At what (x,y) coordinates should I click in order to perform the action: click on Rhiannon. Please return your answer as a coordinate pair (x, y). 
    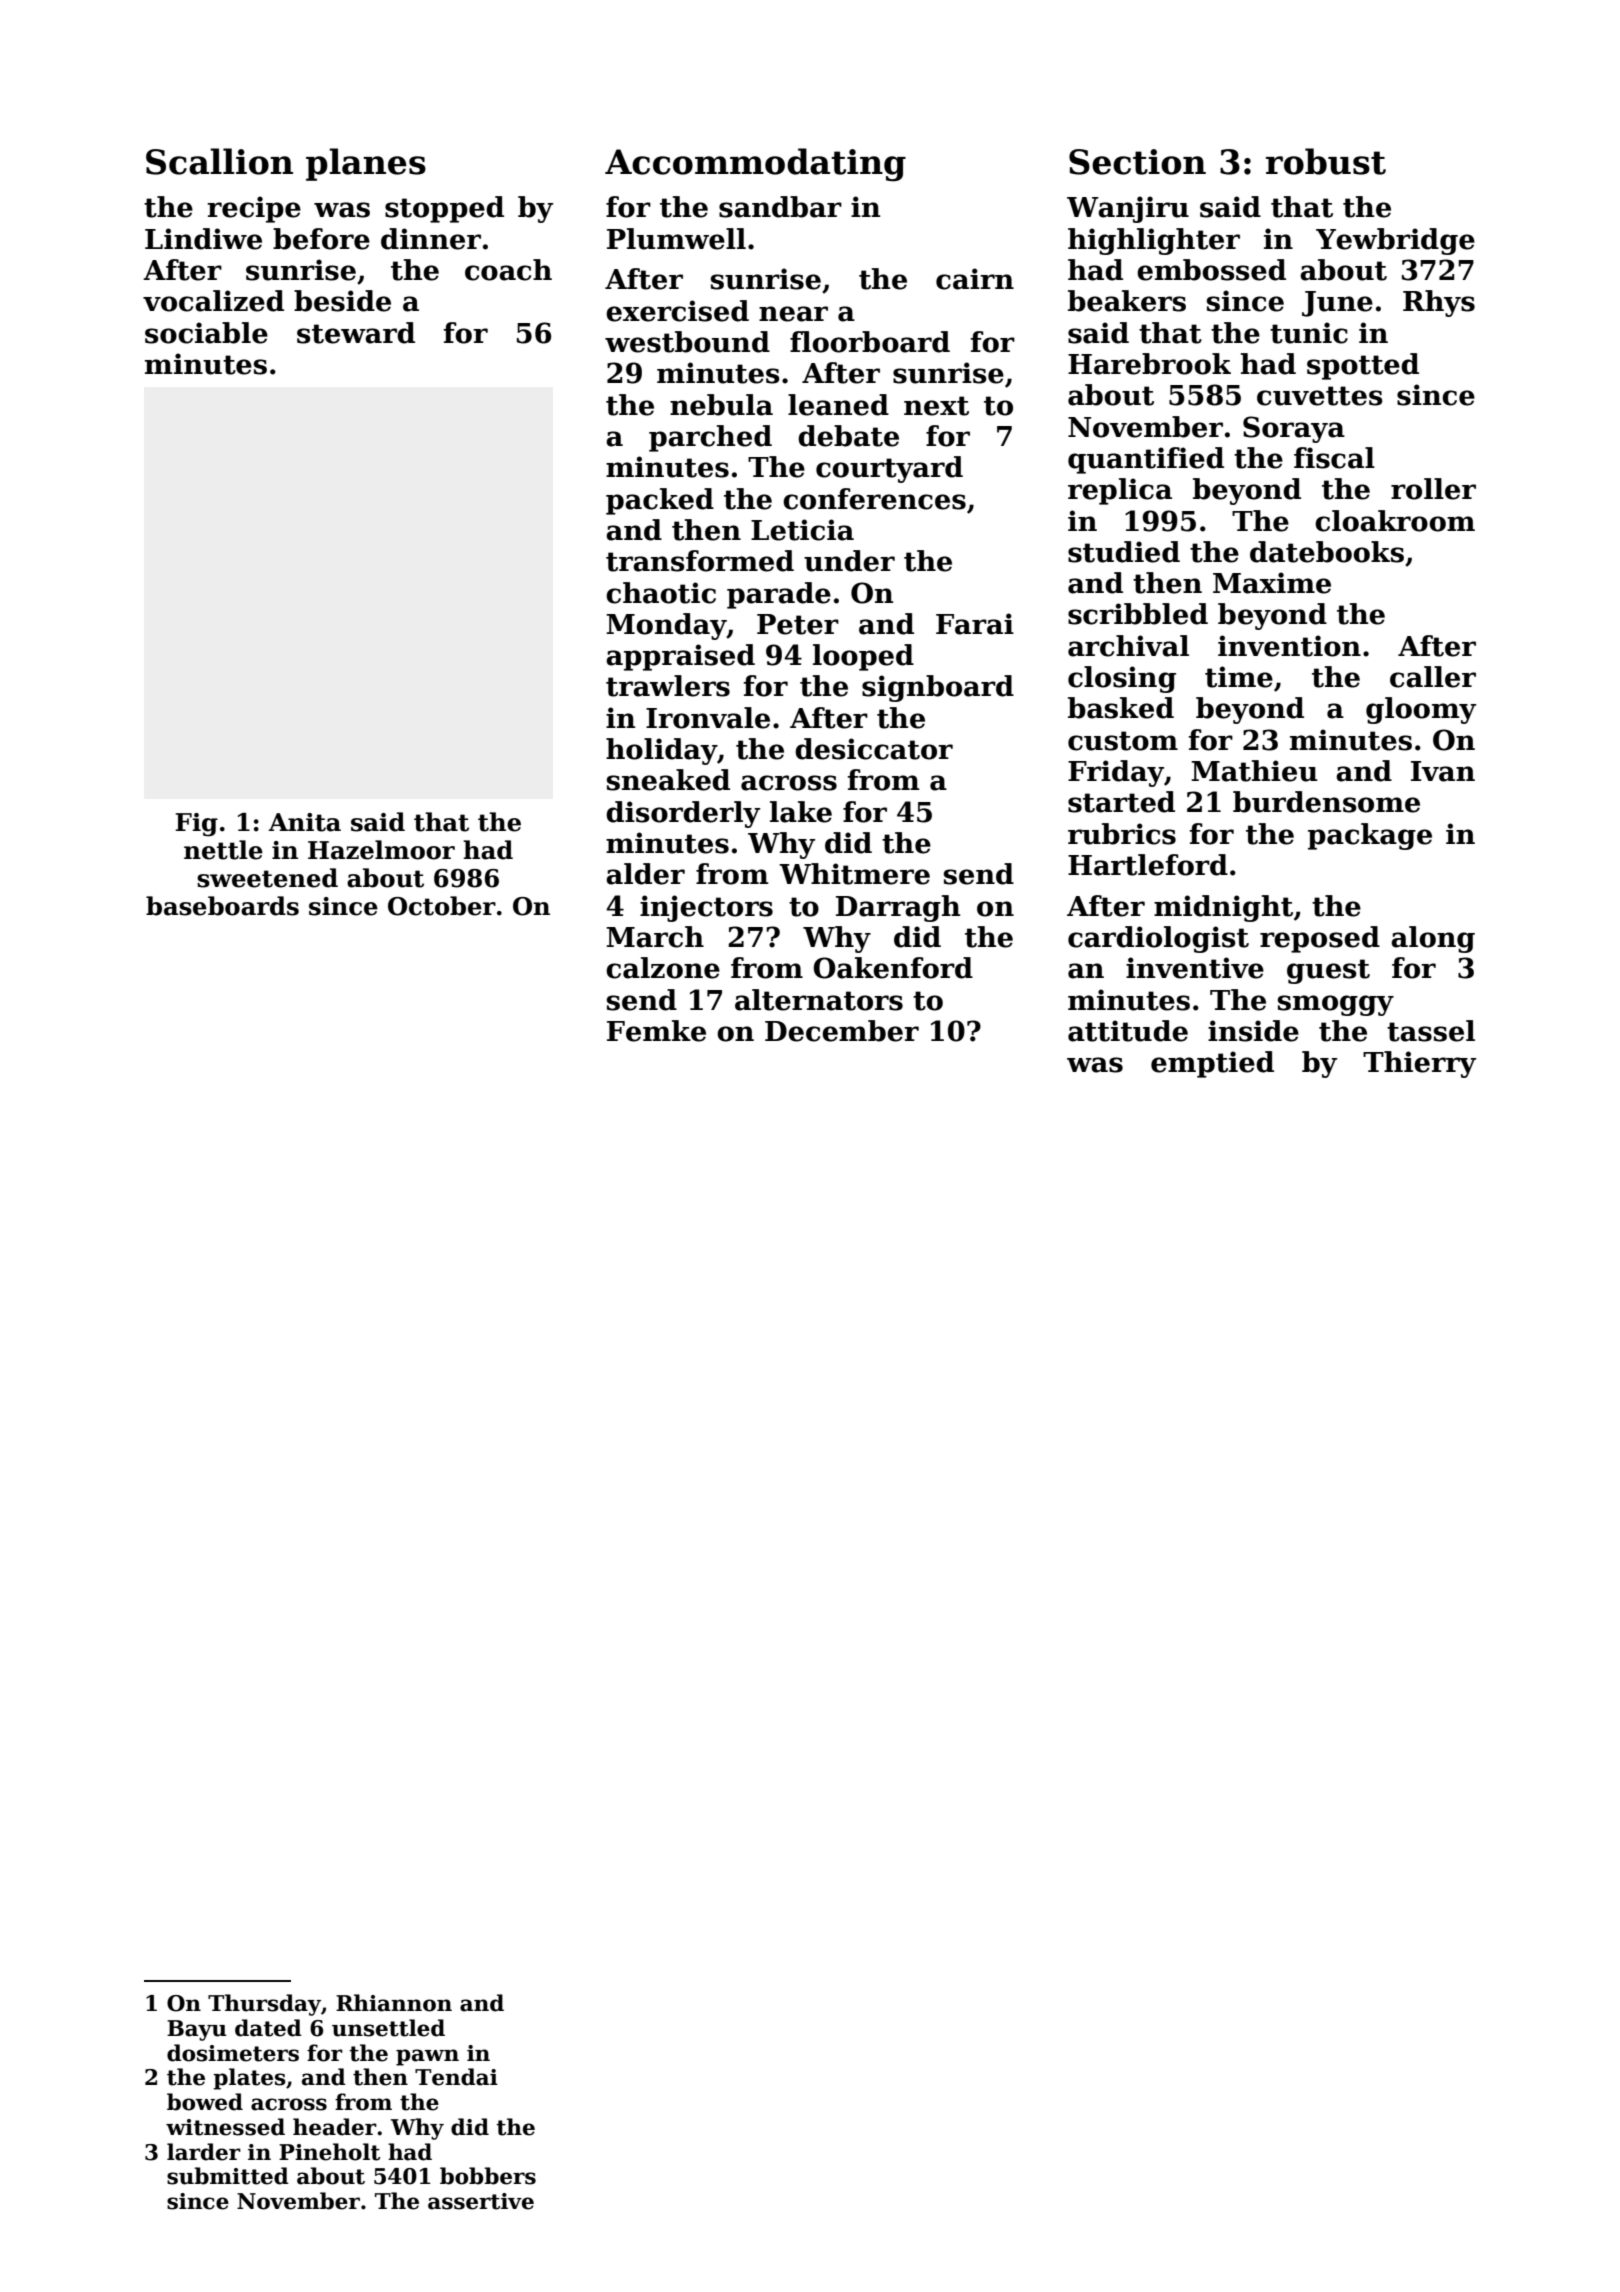
    Looking at the image, I should click on (394, 2003).
